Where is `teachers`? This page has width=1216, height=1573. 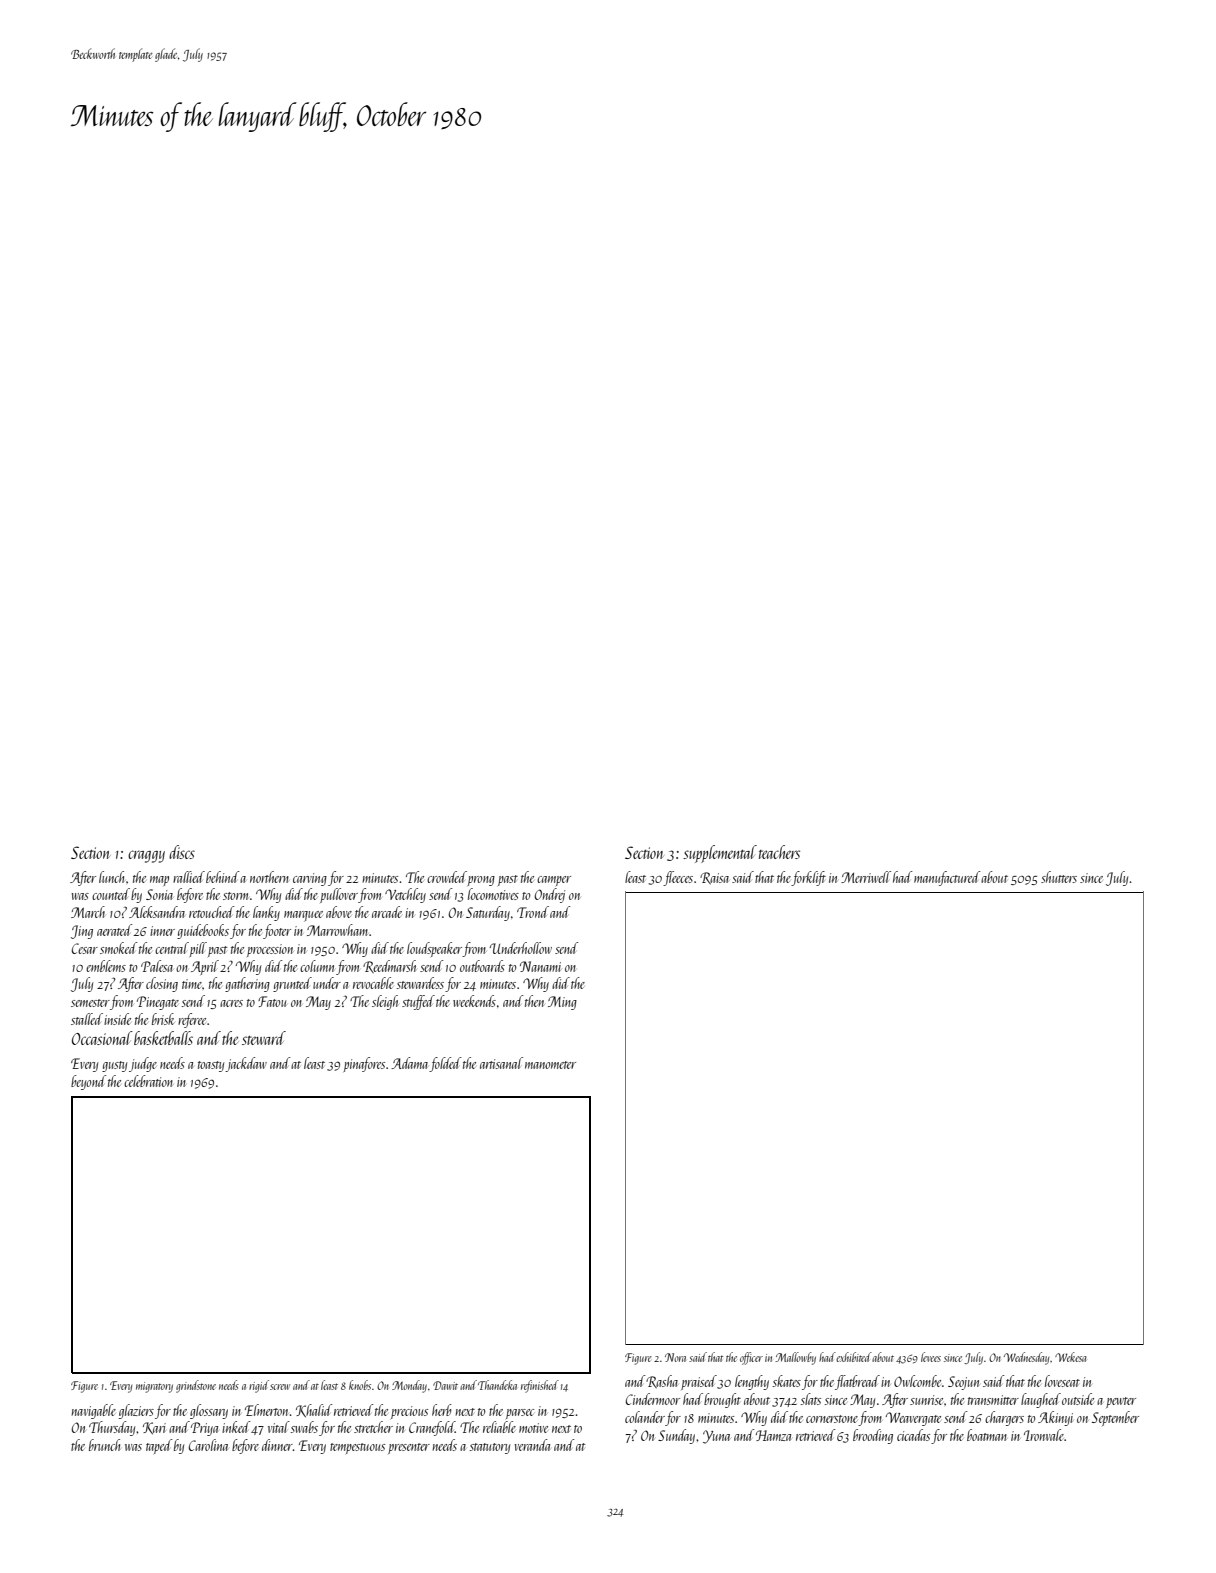
teachers is located at coordinates (779, 852).
